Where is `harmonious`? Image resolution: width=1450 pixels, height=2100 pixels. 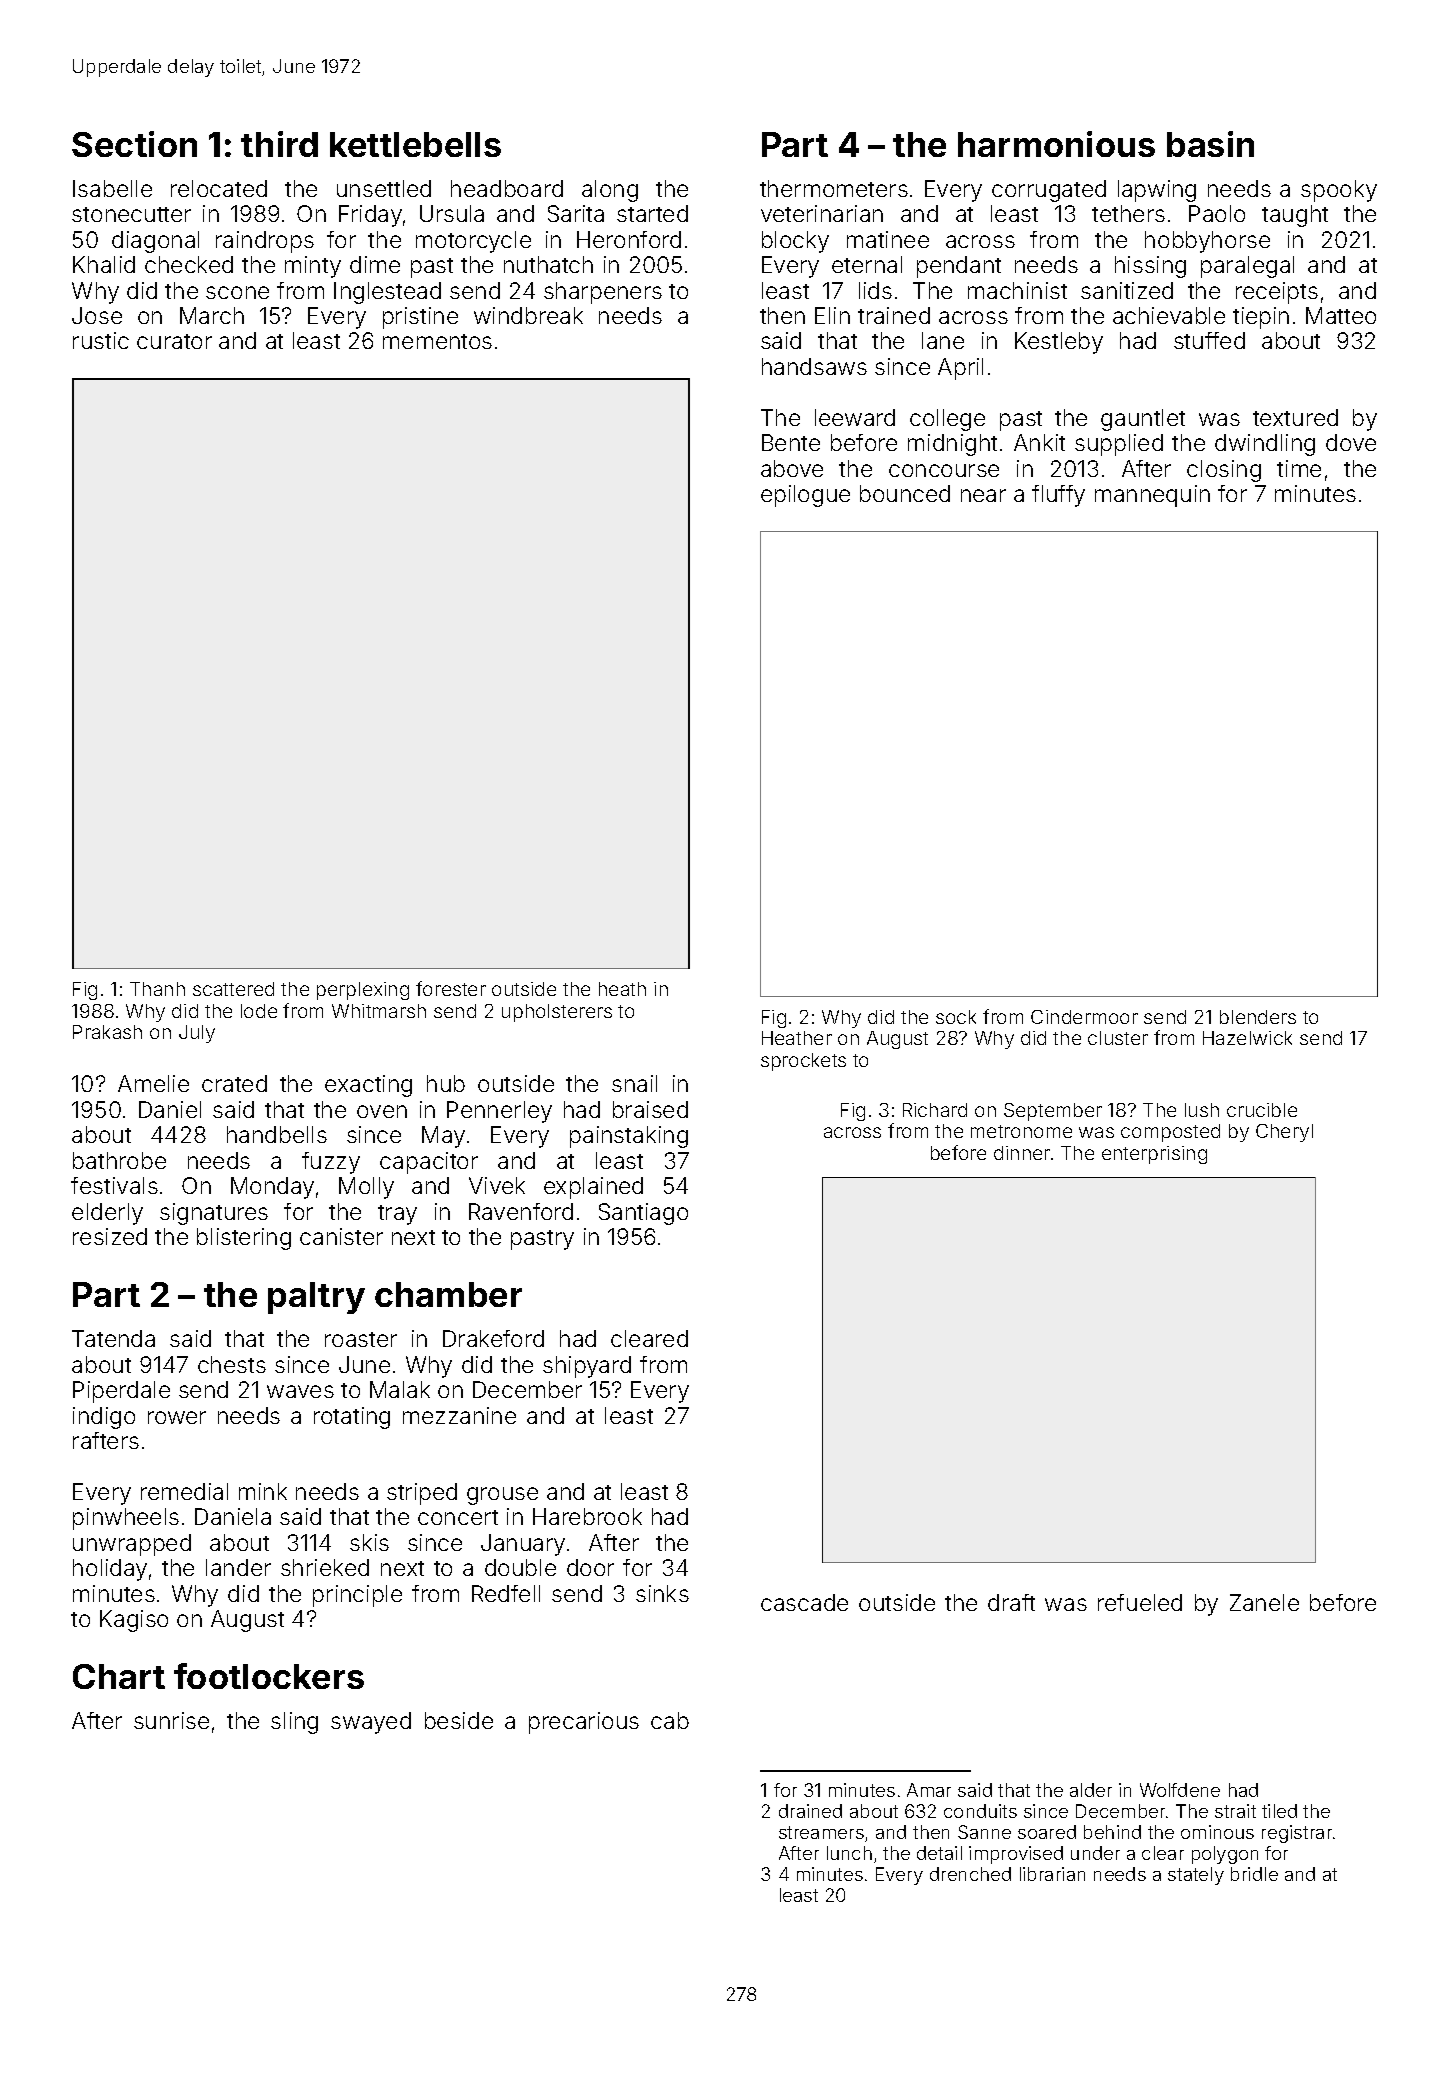 harmonious is located at coordinates (1056, 144).
